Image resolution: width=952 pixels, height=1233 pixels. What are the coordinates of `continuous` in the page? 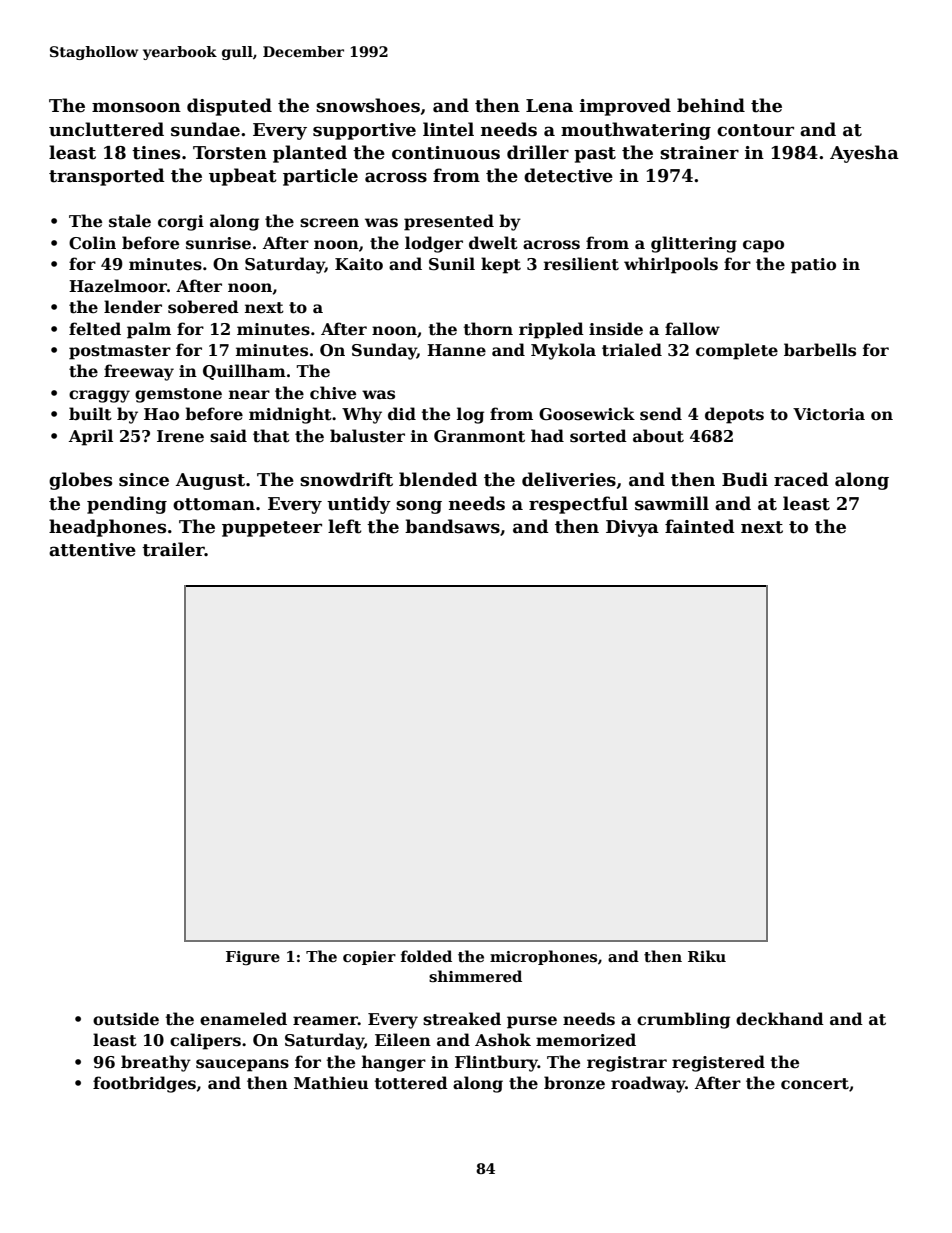 It's located at (446, 153).
